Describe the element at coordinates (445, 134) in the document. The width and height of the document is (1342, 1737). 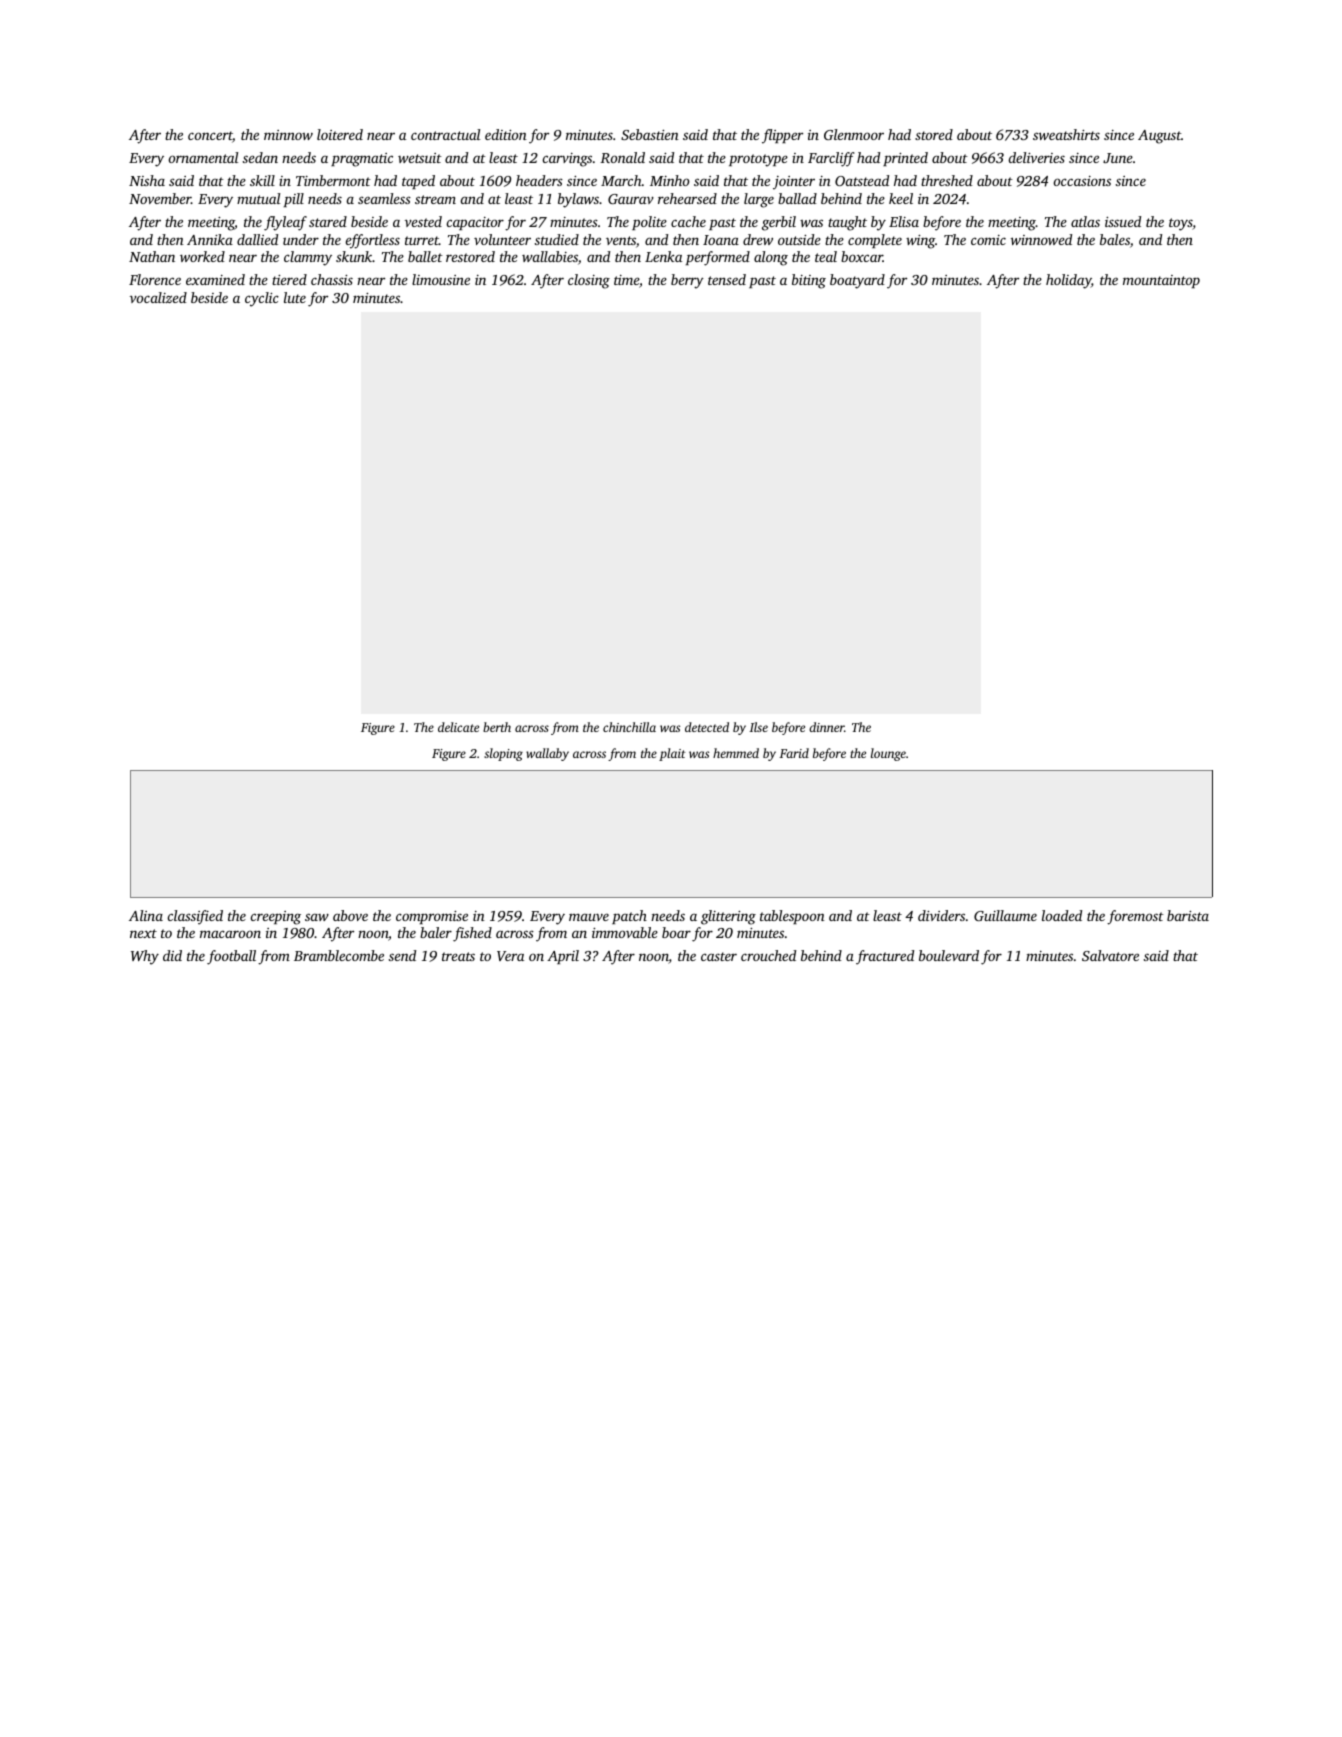
I see `contractual` at that location.
